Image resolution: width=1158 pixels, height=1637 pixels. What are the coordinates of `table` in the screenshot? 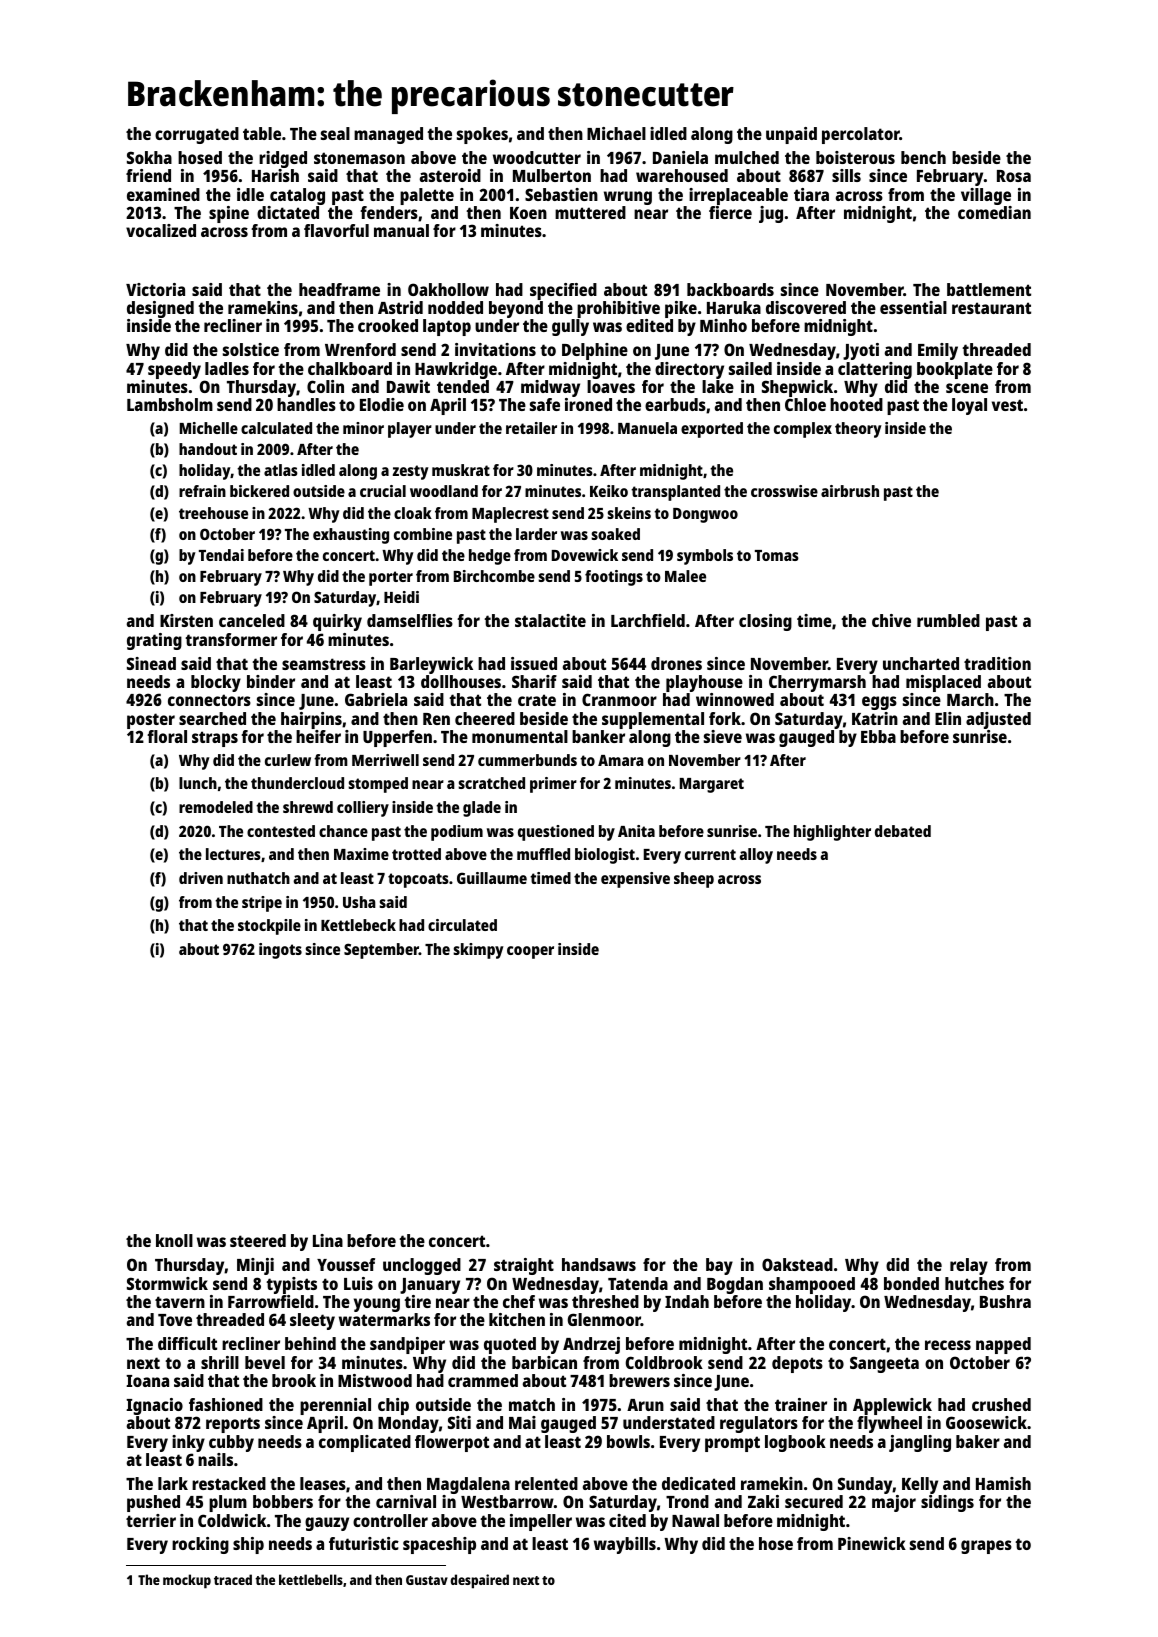 It's located at (262, 133).
